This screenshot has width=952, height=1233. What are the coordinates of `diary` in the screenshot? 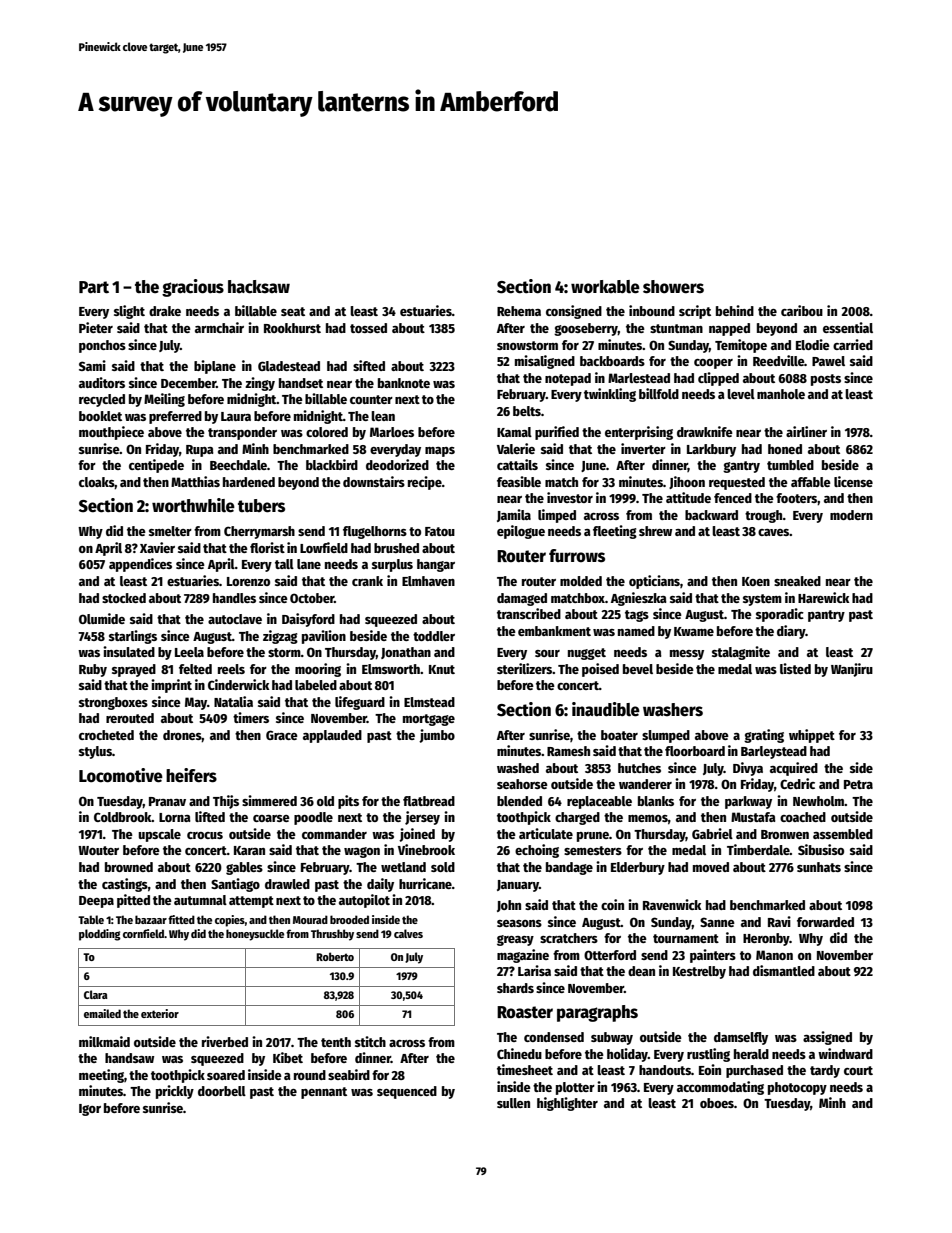 It's located at (791, 632).
